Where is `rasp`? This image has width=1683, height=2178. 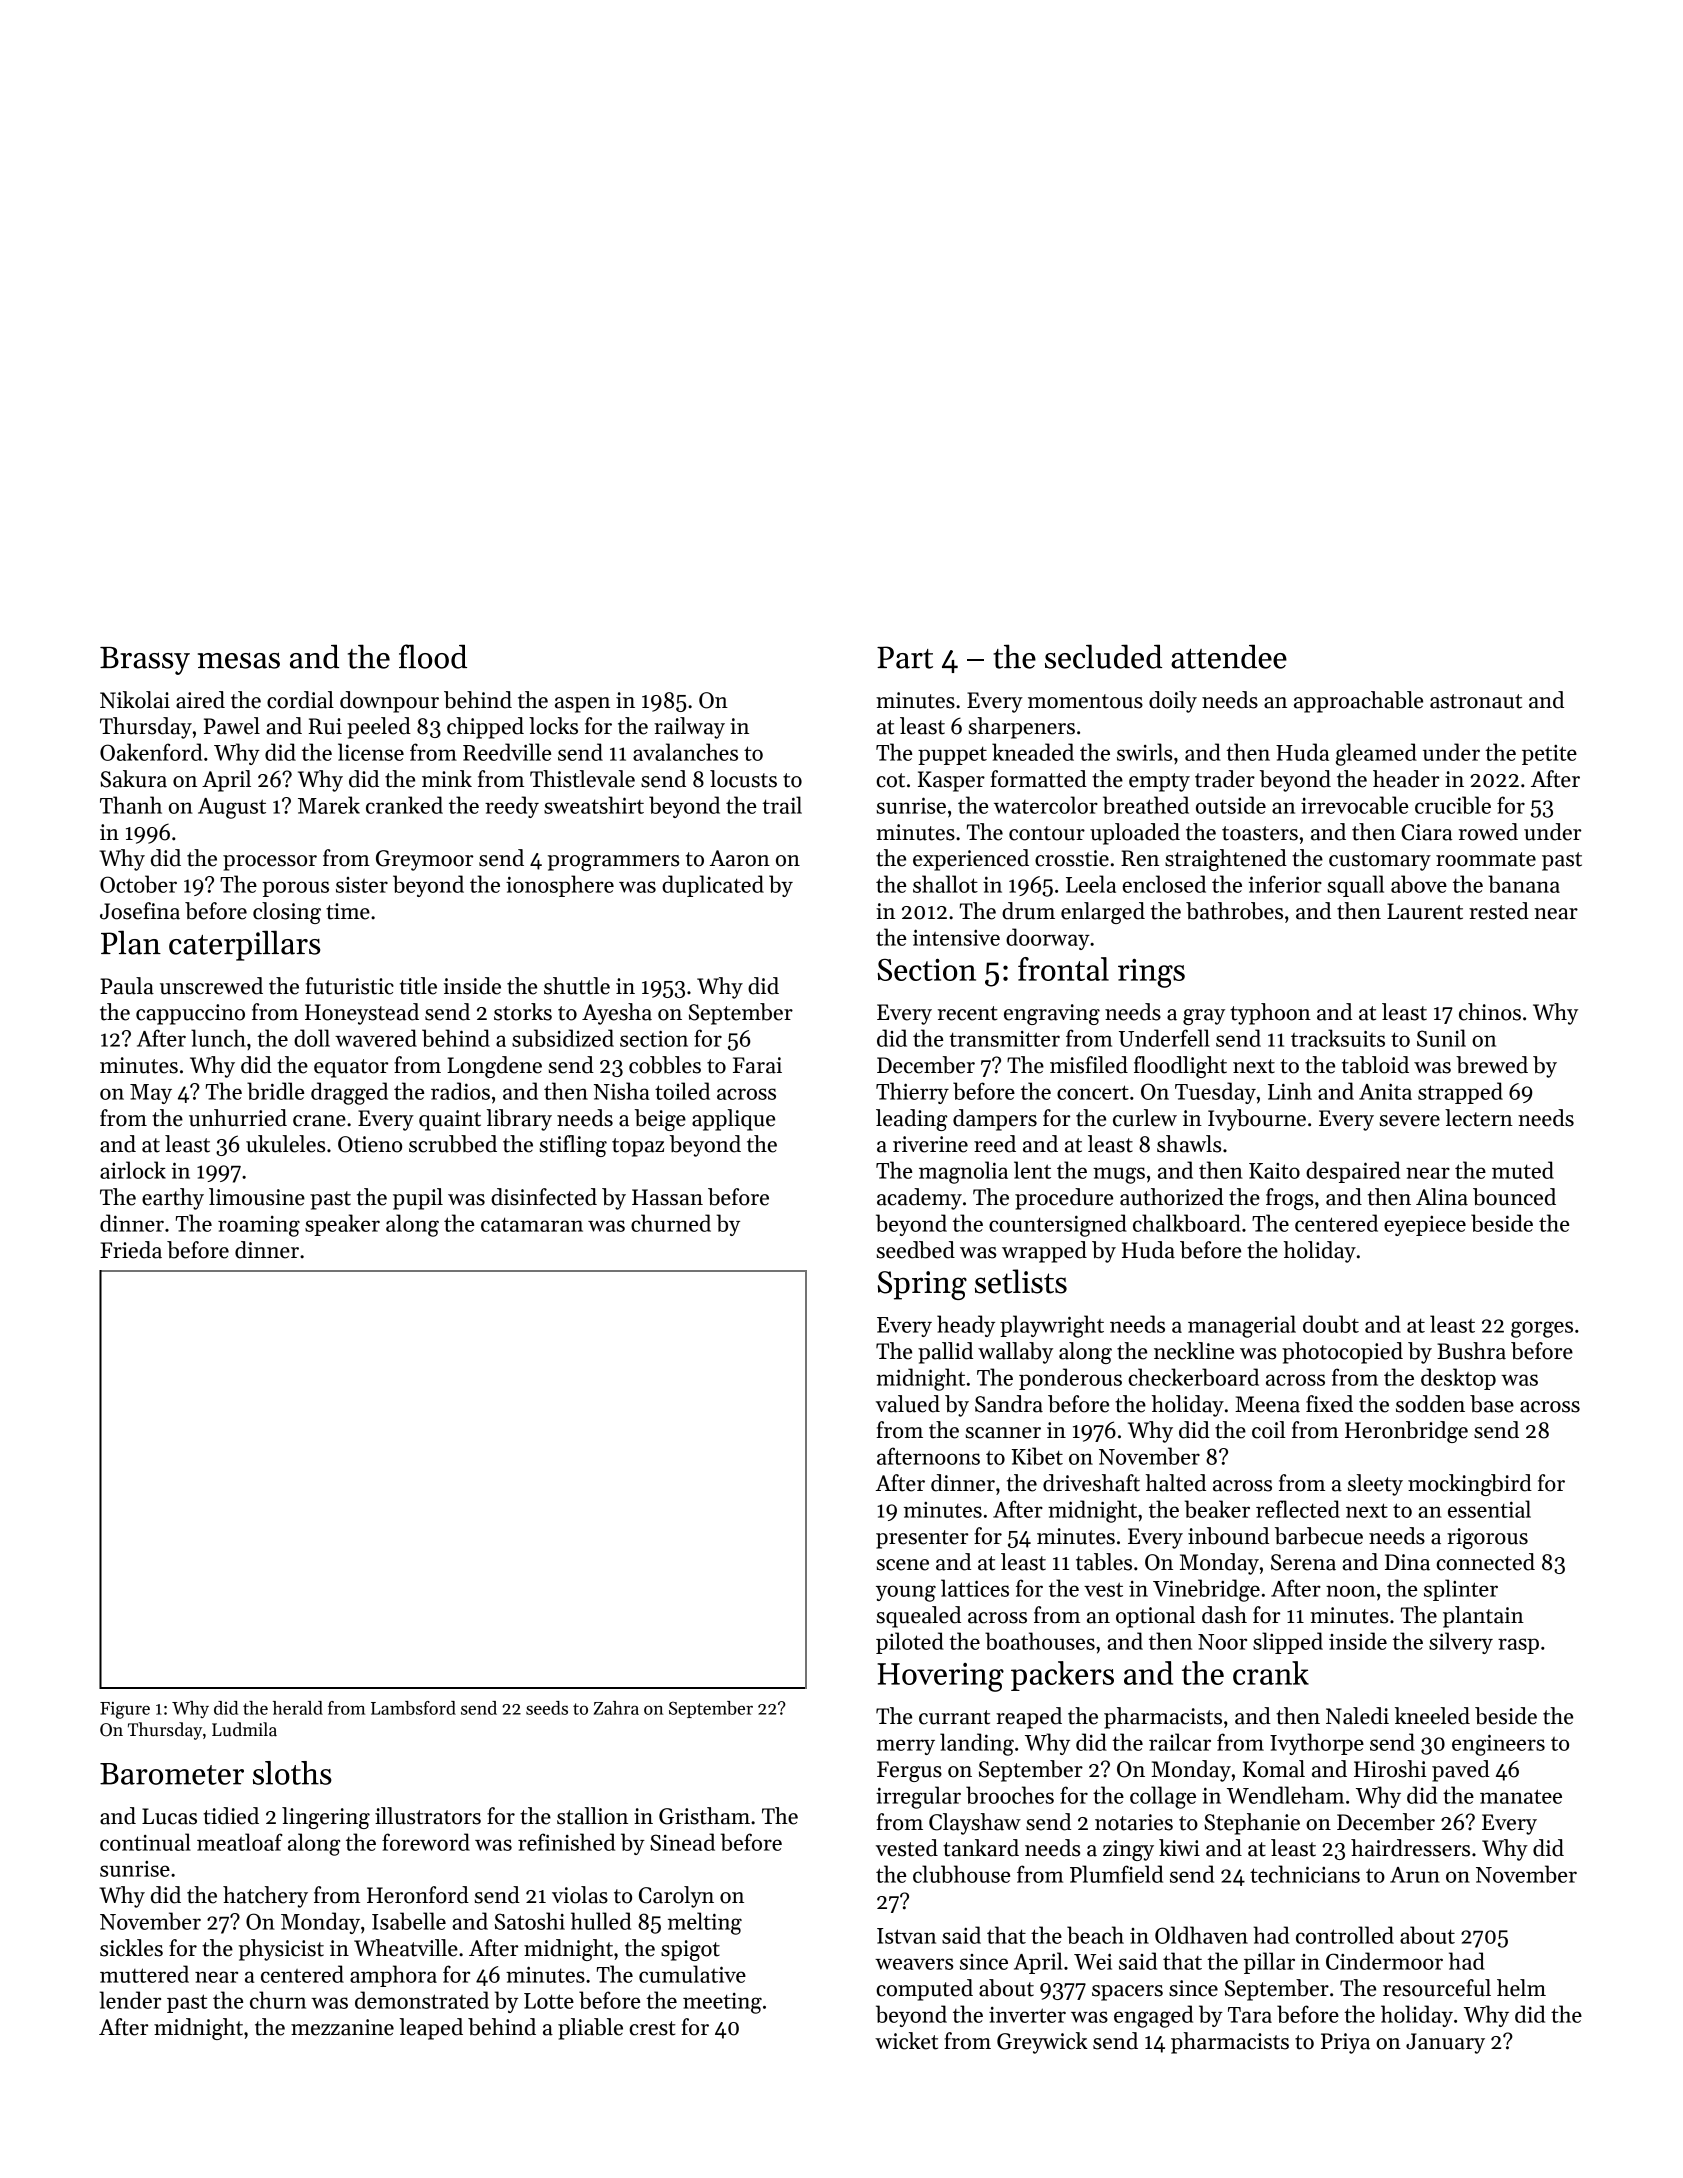 rasp is located at coordinates (1518, 1646).
